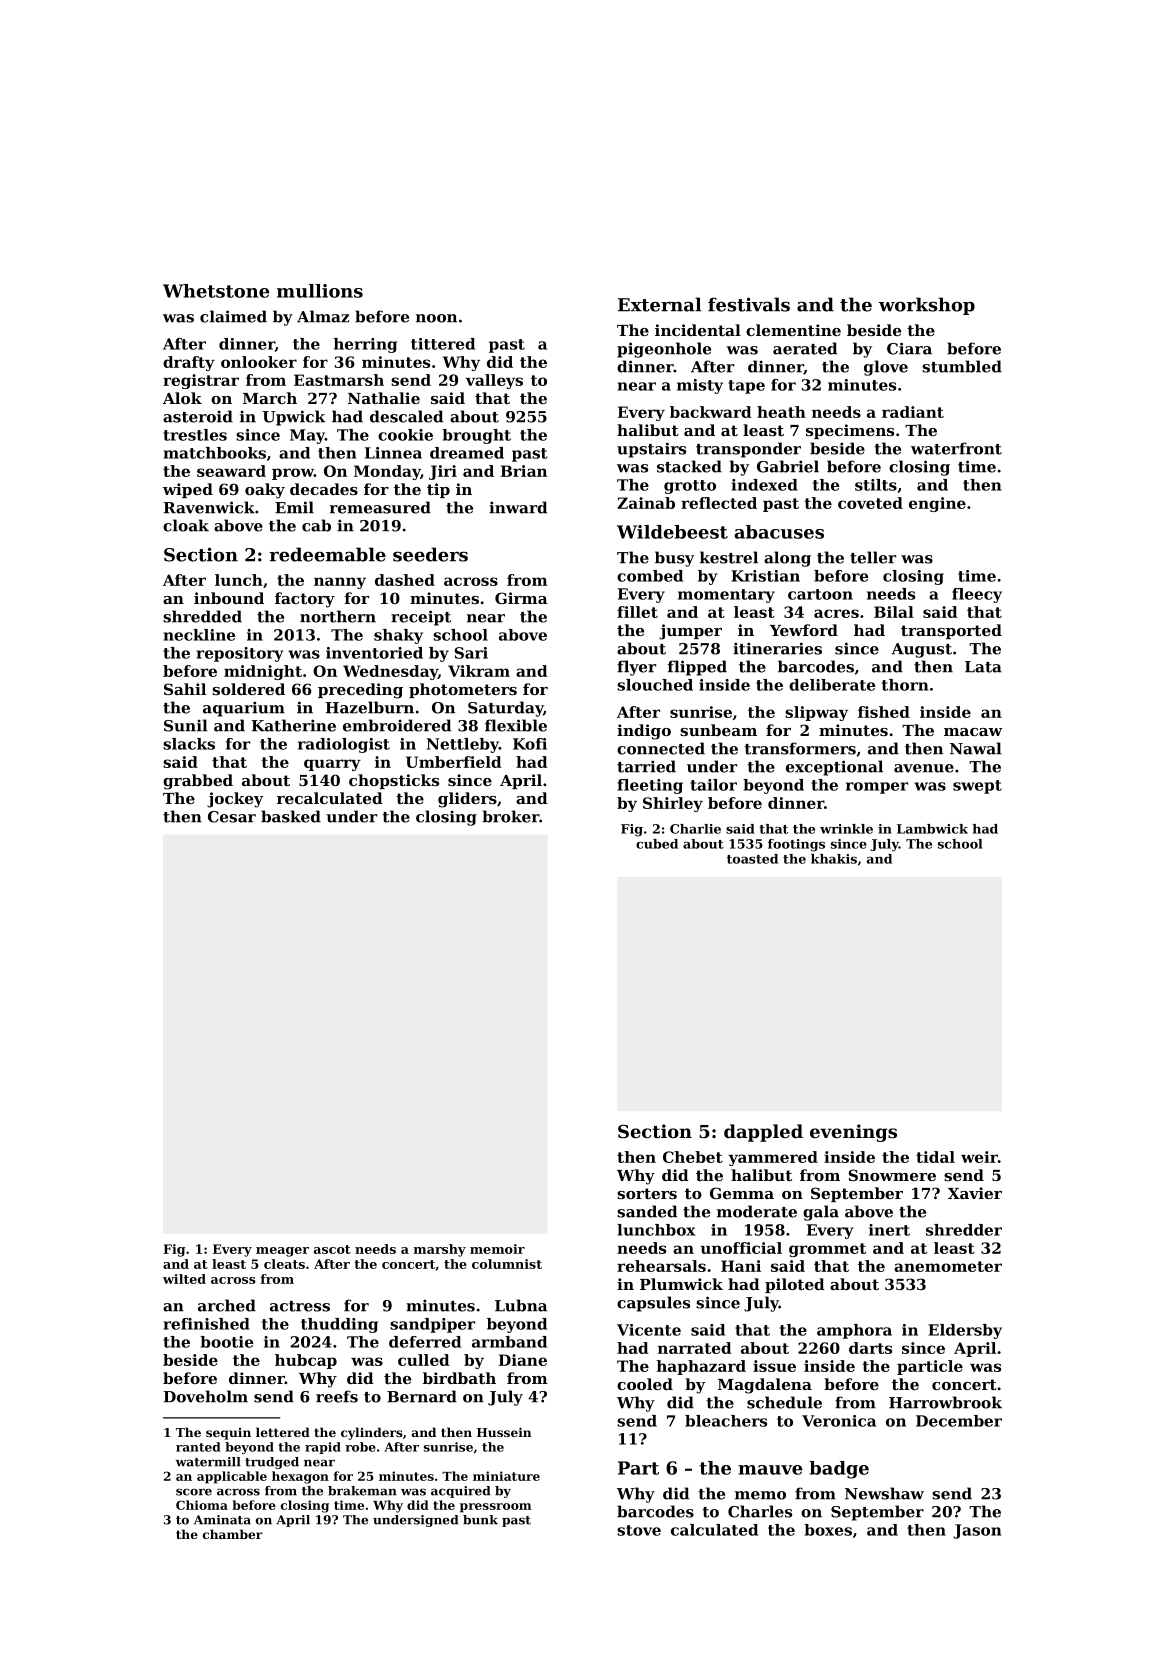  What do you see at coordinates (927, 306) in the screenshot?
I see `workshop` at bounding box center [927, 306].
